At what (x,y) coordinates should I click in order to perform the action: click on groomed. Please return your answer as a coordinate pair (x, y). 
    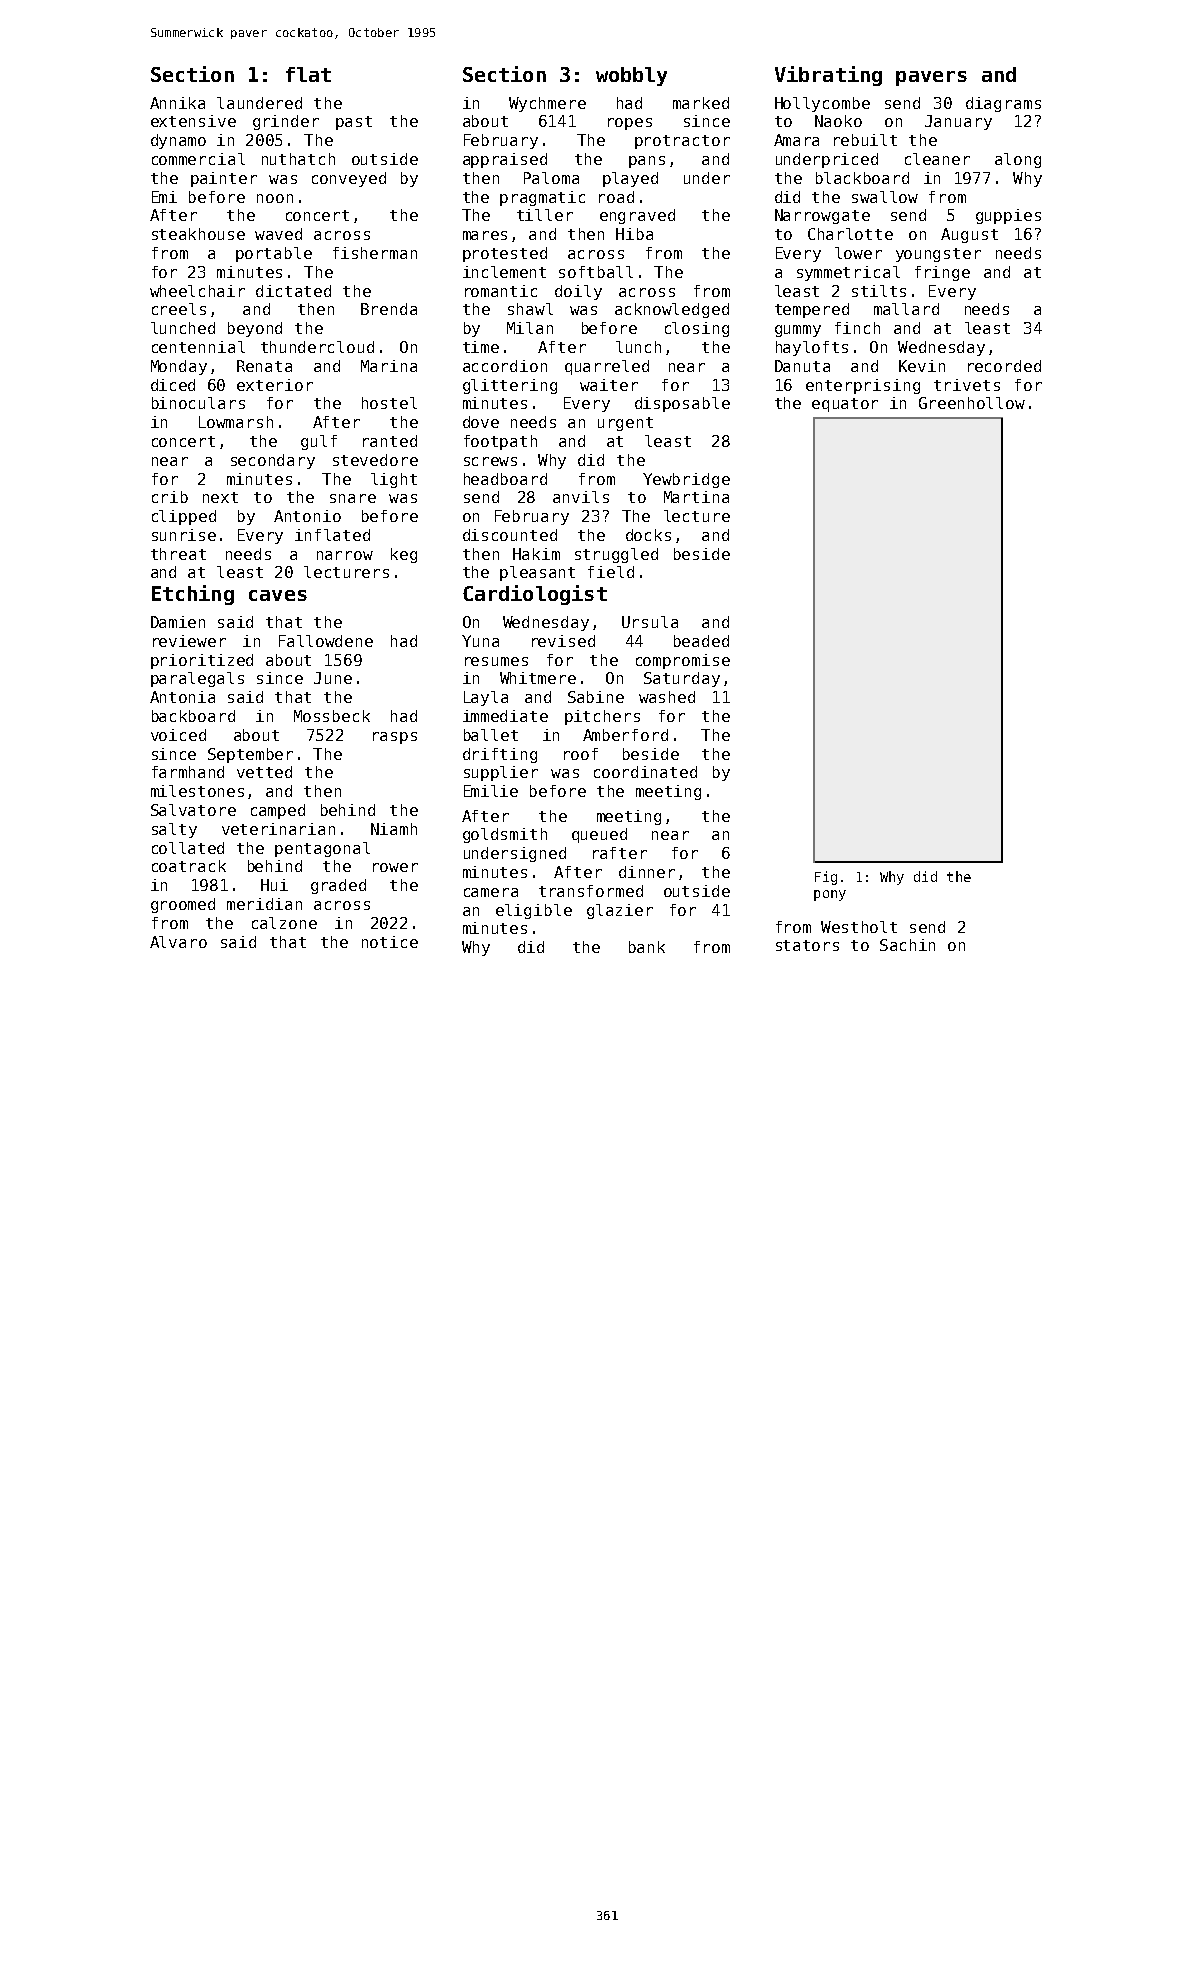
    Looking at the image, I should click on (183, 905).
